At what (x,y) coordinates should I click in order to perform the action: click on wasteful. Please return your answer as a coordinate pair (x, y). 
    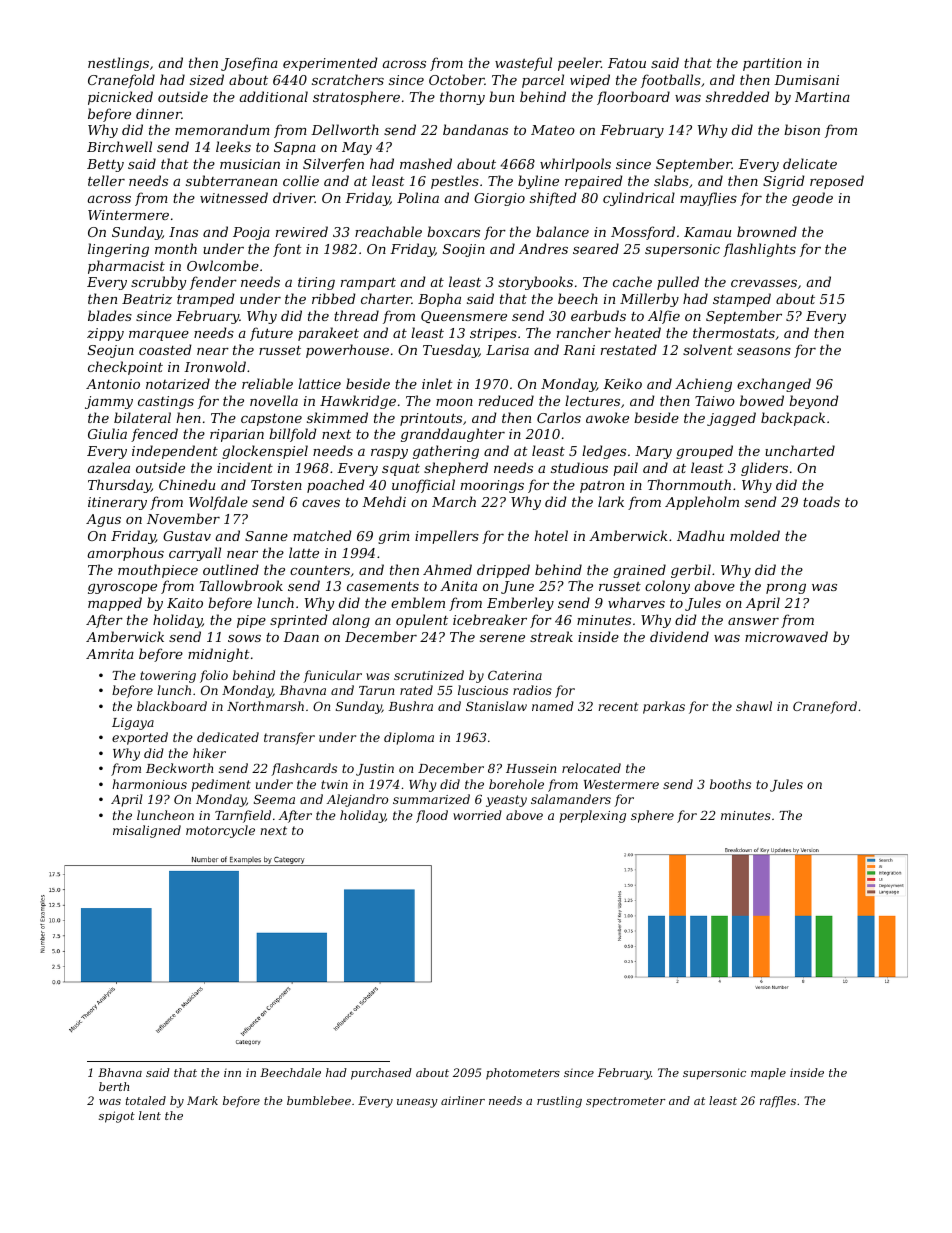
    Looking at the image, I should click on (523, 64).
